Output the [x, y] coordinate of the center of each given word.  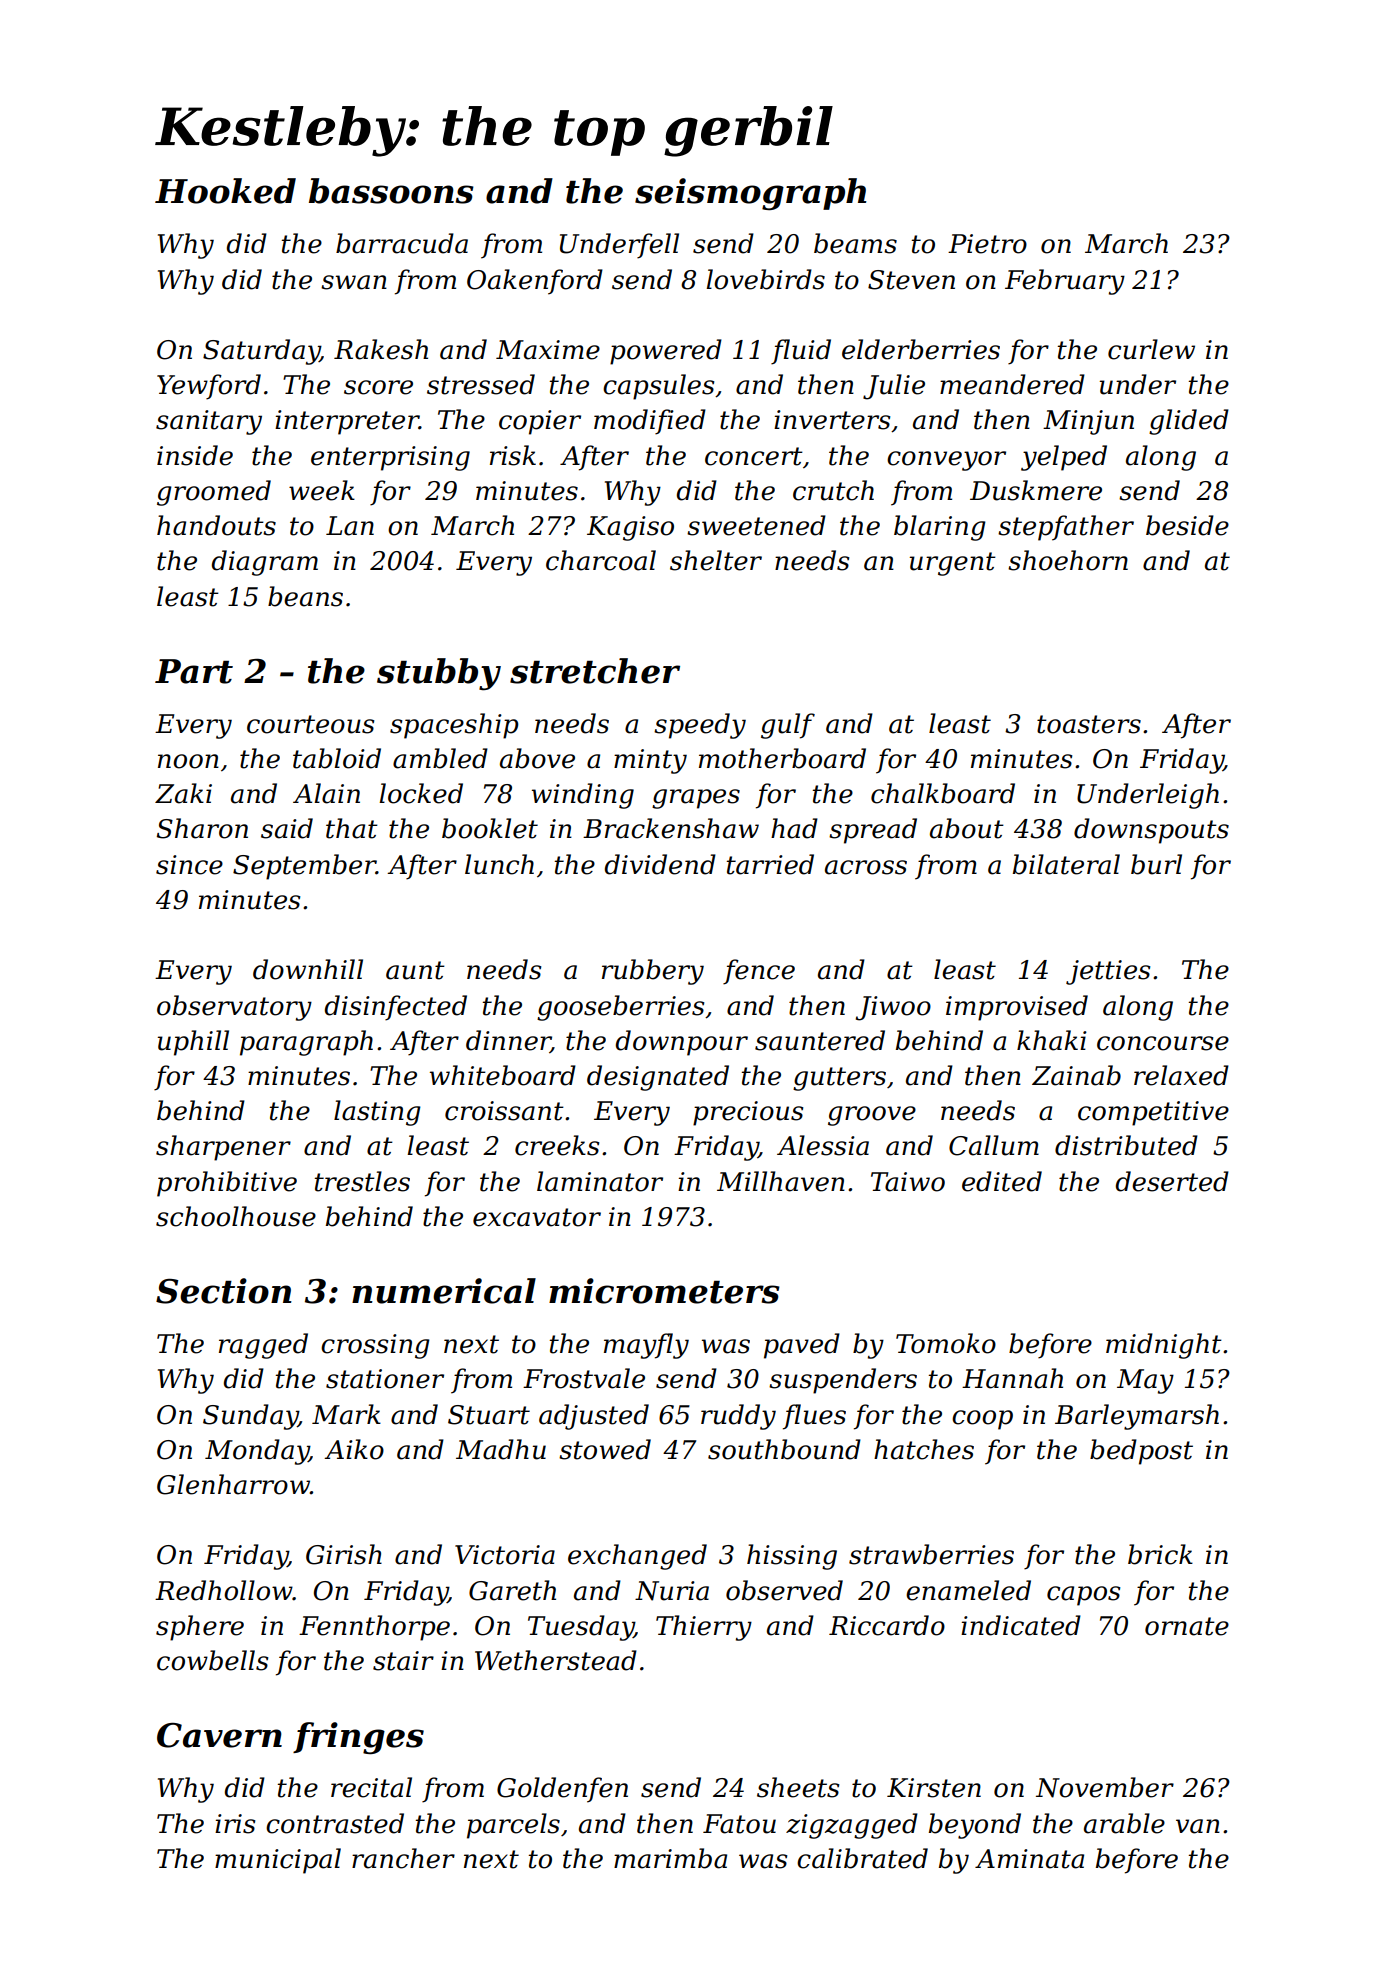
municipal [278, 1861]
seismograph [750, 194]
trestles [362, 1181]
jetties [1108, 972]
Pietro [987, 244]
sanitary [209, 422]
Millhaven [781, 1181]
